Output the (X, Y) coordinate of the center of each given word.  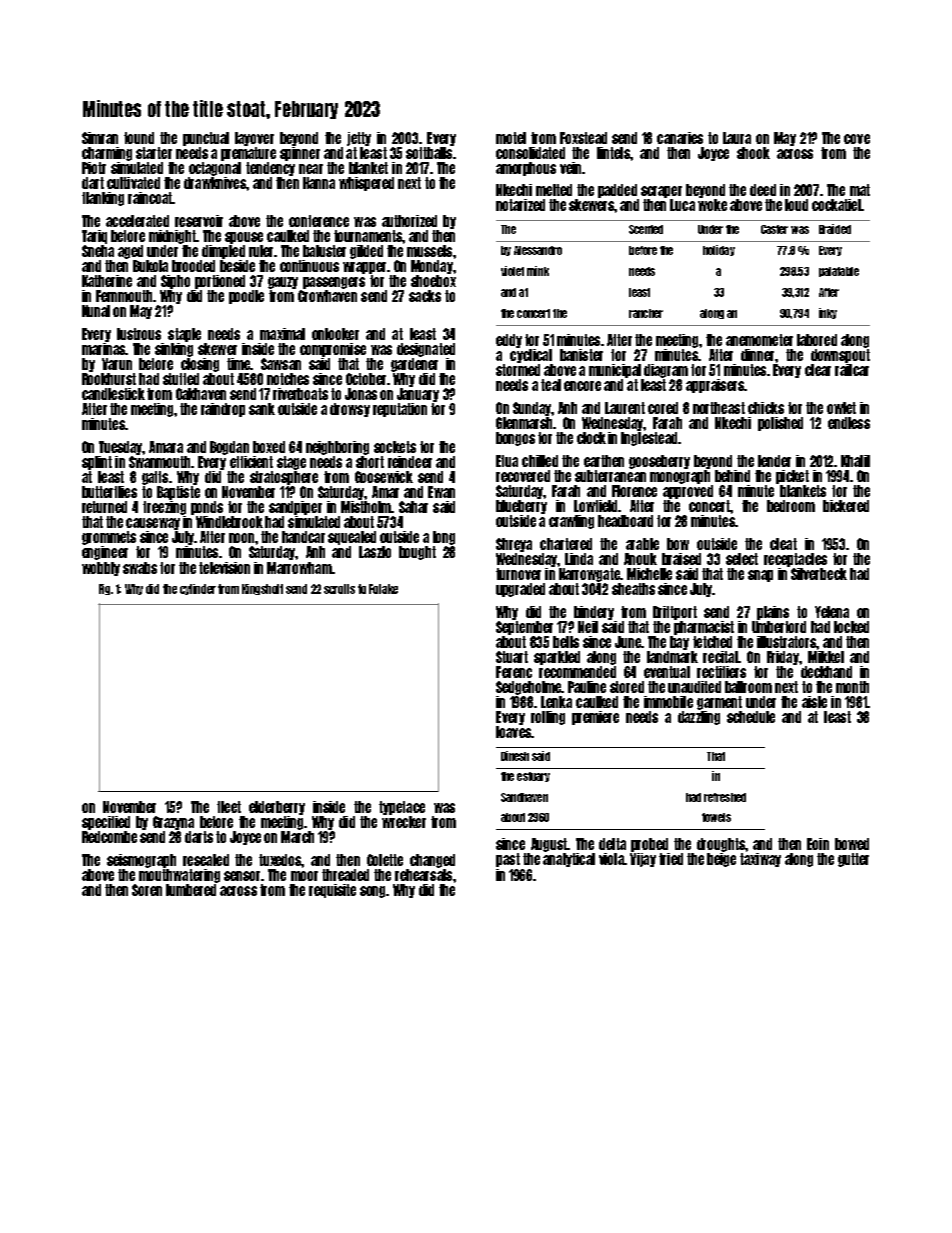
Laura (737, 138)
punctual (206, 139)
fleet (229, 807)
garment (719, 703)
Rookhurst (109, 379)
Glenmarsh (524, 423)
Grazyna (173, 823)
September (524, 628)
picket (792, 477)
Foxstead (583, 138)
